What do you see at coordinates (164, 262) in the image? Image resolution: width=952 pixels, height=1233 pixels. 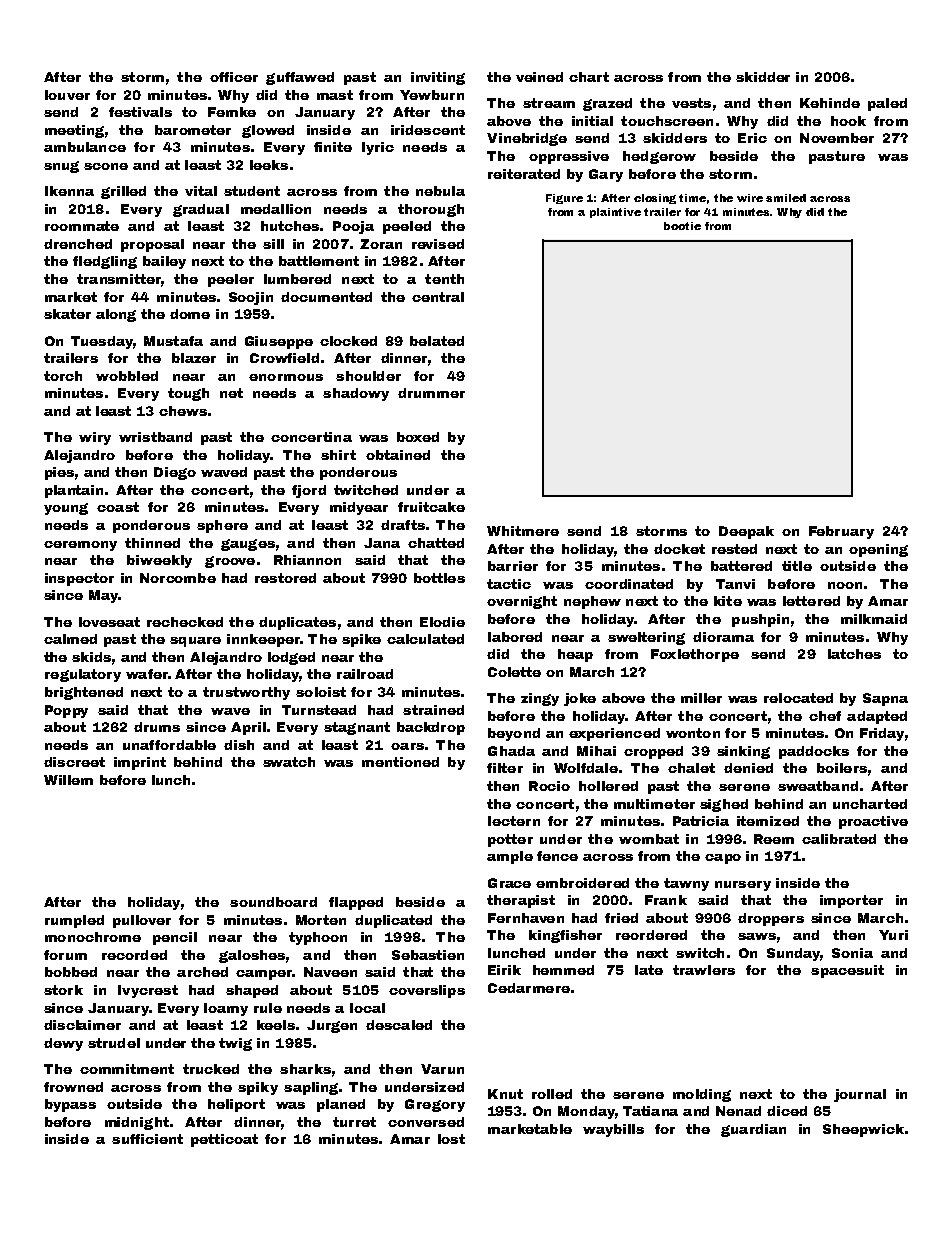 I see `bailey` at bounding box center [164, 262].
